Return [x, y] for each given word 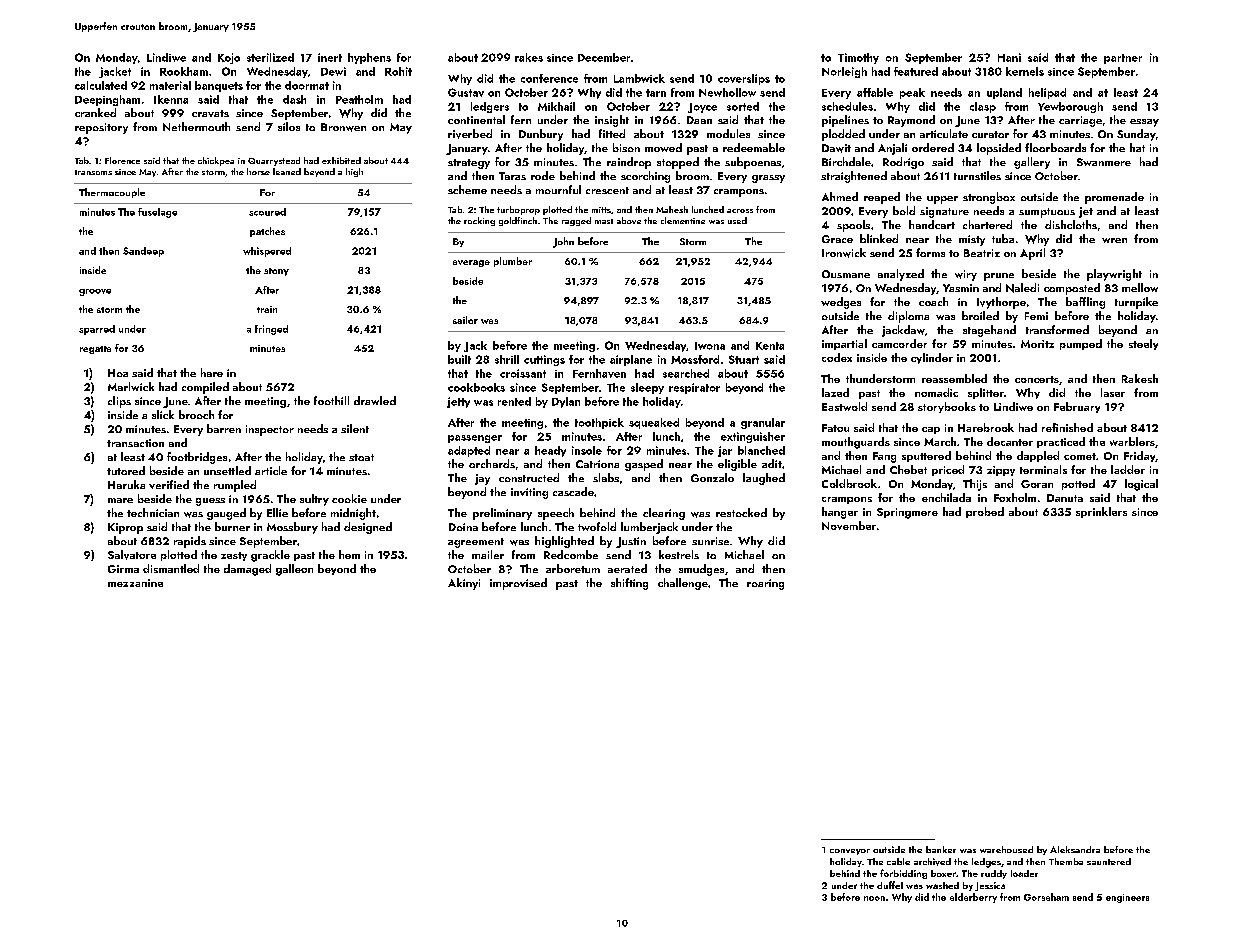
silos [289, 126]
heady [550, 451]
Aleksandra [1075, 849]
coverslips [744, 79]
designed [368, 528]
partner [1123, 59]
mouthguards [856, 443]
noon [874, 898]
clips [119, 402]
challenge [683, 584]
